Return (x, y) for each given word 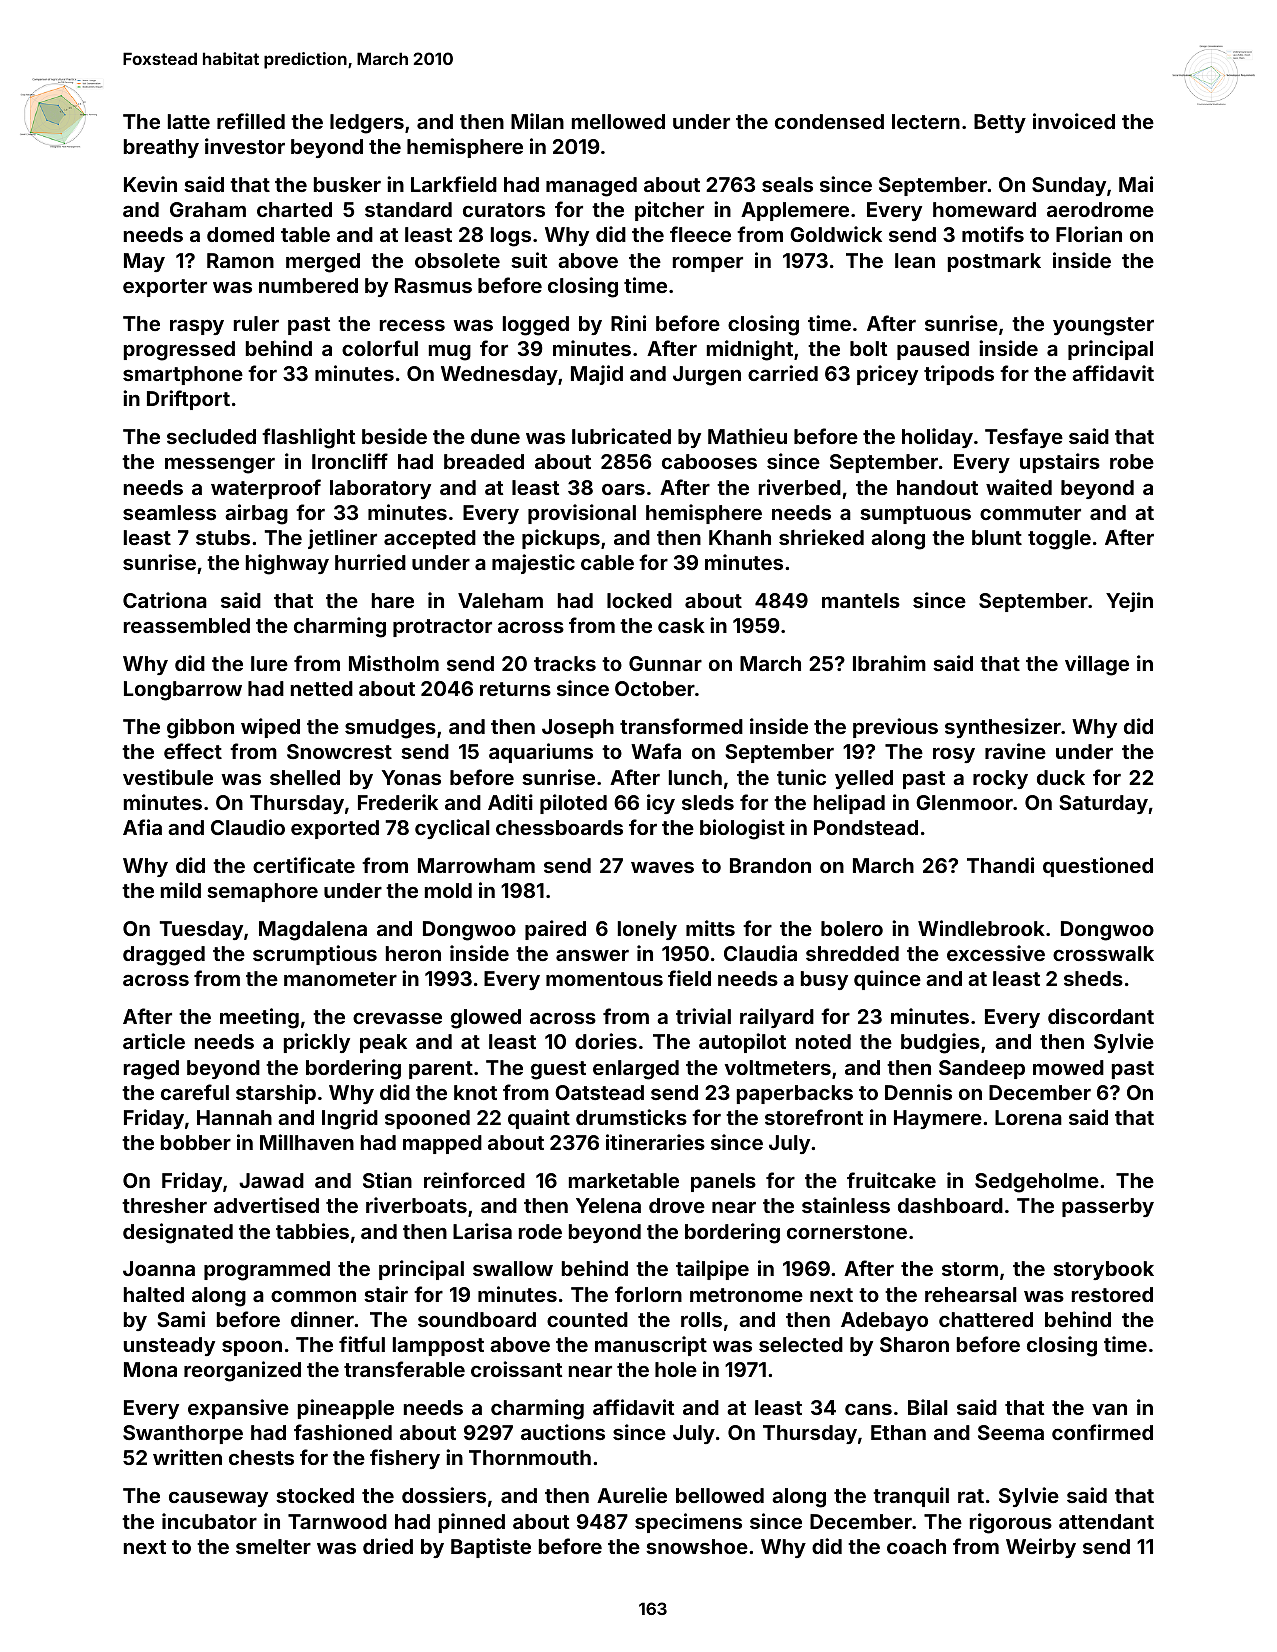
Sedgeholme (1037, 1183)
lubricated (621, 436)
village (1097, 665)
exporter (165, 288)
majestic (533, 564)
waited (1019, 487)
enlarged (636, 1070)
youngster (1103, 326)
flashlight (308, 438)
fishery (405, 1459)
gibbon (200, 728)
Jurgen (707, 376)
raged (151, 1070)
